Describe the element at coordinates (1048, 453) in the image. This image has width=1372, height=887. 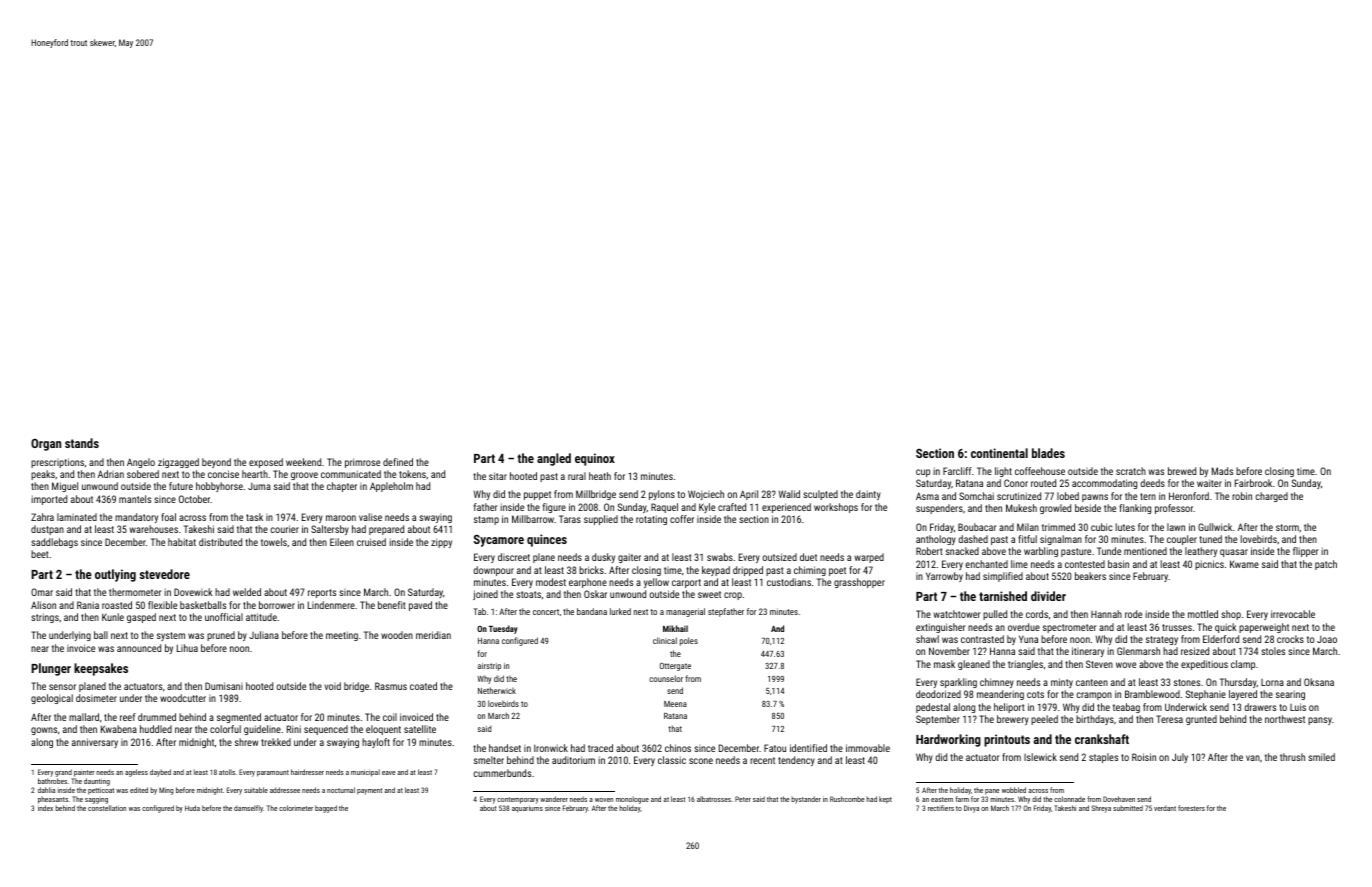
I see `blades` at that location.
